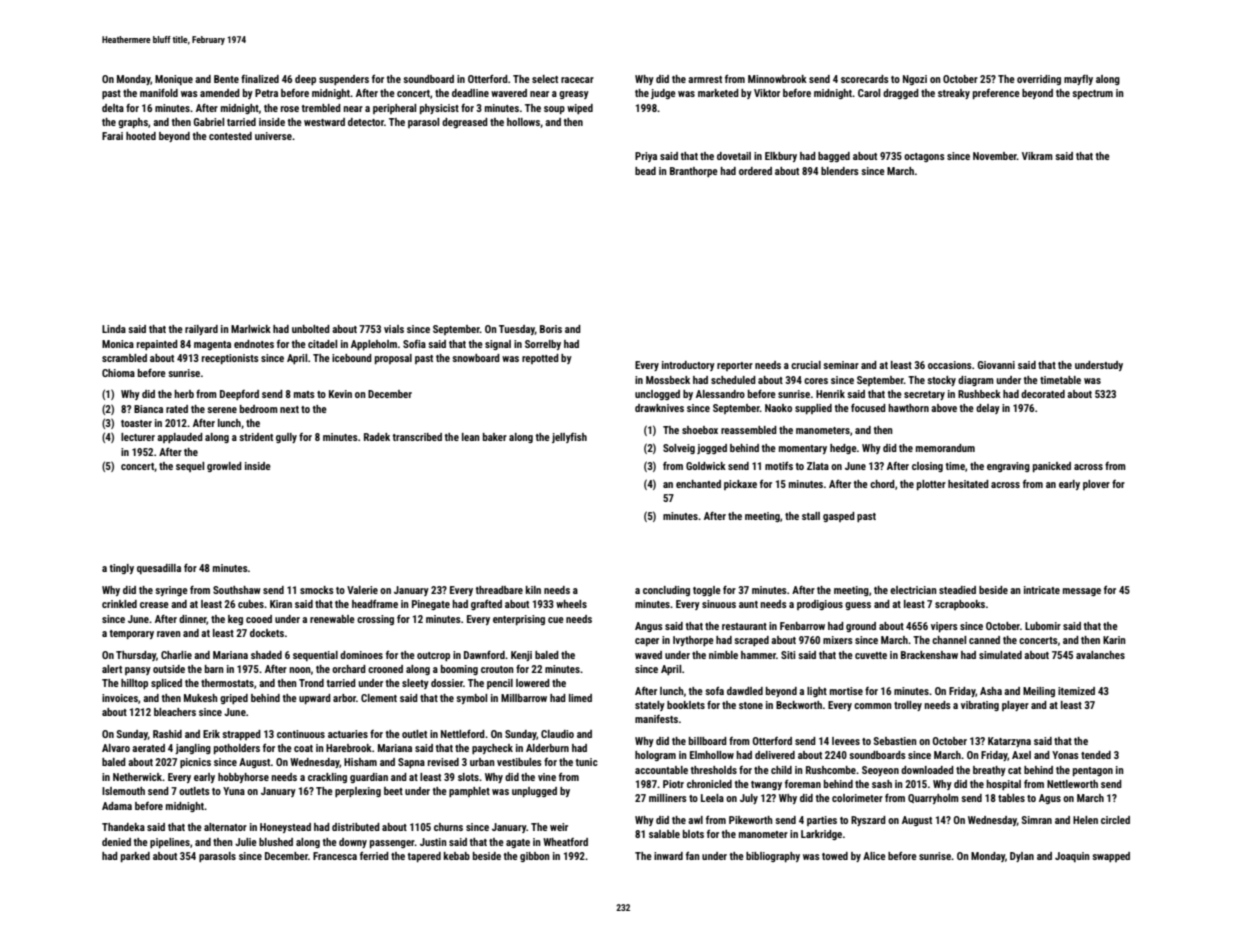  What do you see at coordinates (755, 171) in the screenshot?
I see `ordered` at bounding box center [755, 171].
